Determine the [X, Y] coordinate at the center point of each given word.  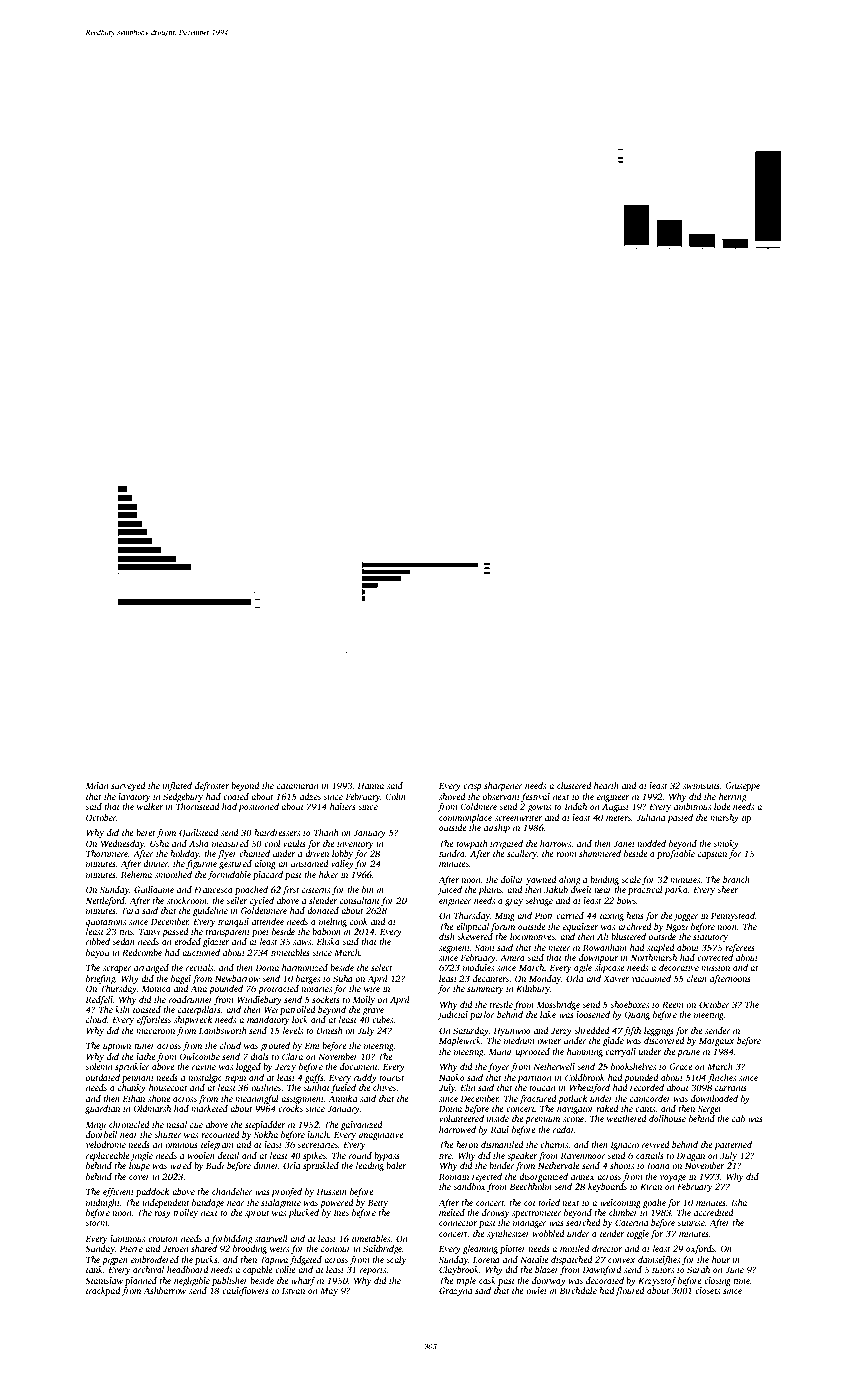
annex [583, 1177]
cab [738, 1118]
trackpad [103, 1291]
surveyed [128, 786]
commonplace [465, 818]
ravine [204, 1066]
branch [736, 879]
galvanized [362, 1125]
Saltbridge [382, 1249]
